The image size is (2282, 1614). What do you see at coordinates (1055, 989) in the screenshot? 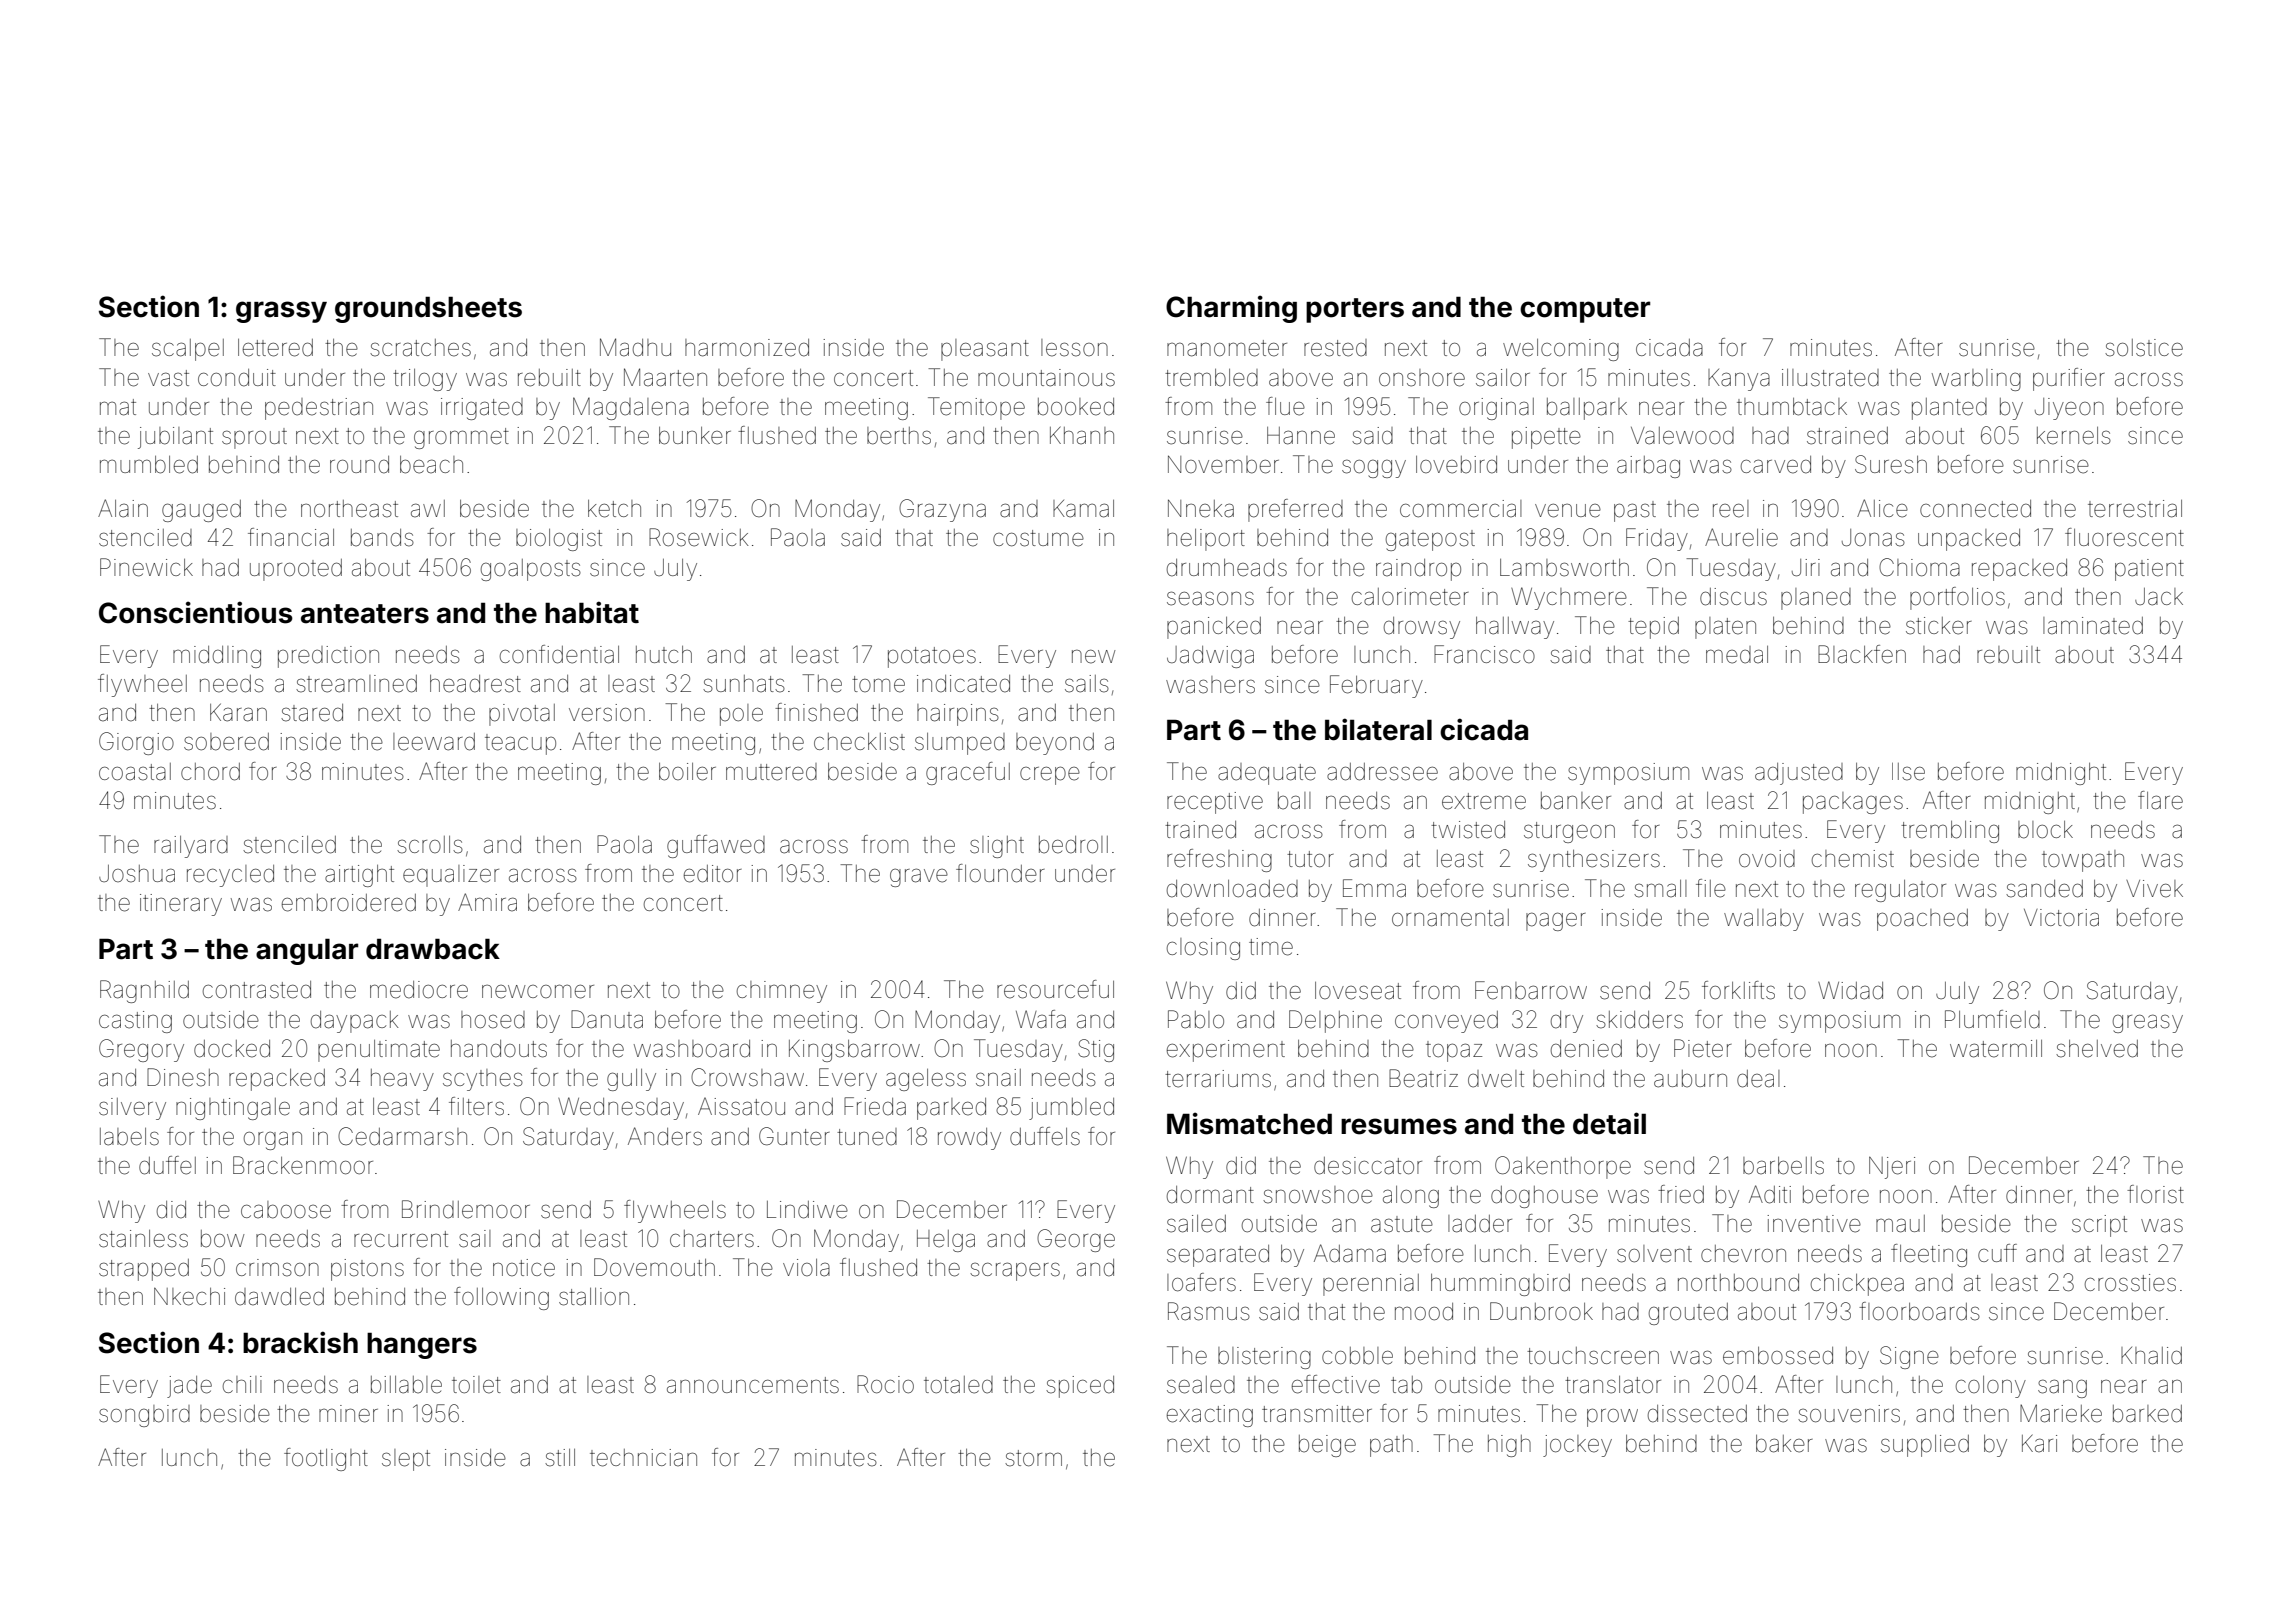
I see `resourceful` at bounding box center [1055, 989].
